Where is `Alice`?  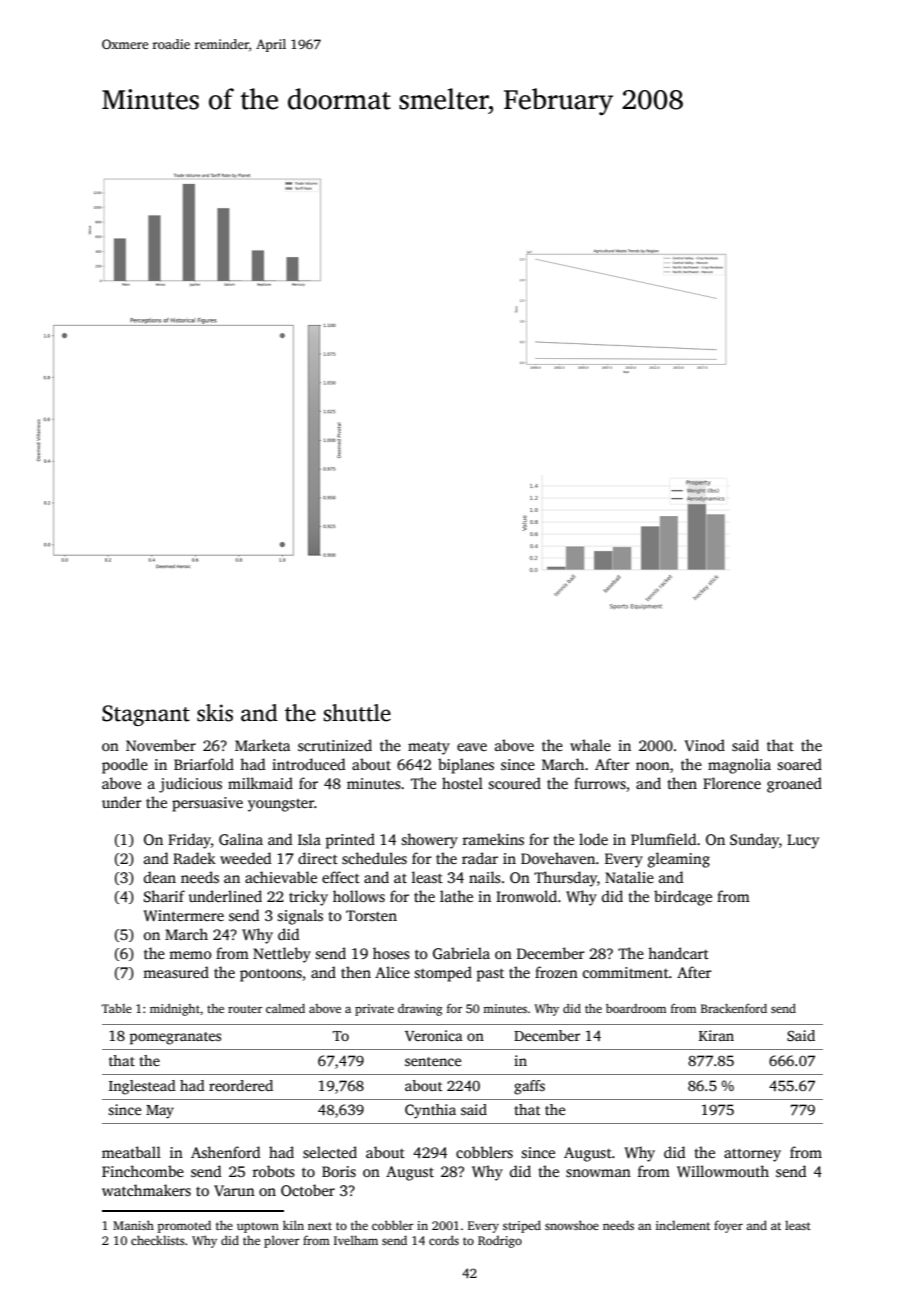 Alice is located at coordinates (392, 972).
